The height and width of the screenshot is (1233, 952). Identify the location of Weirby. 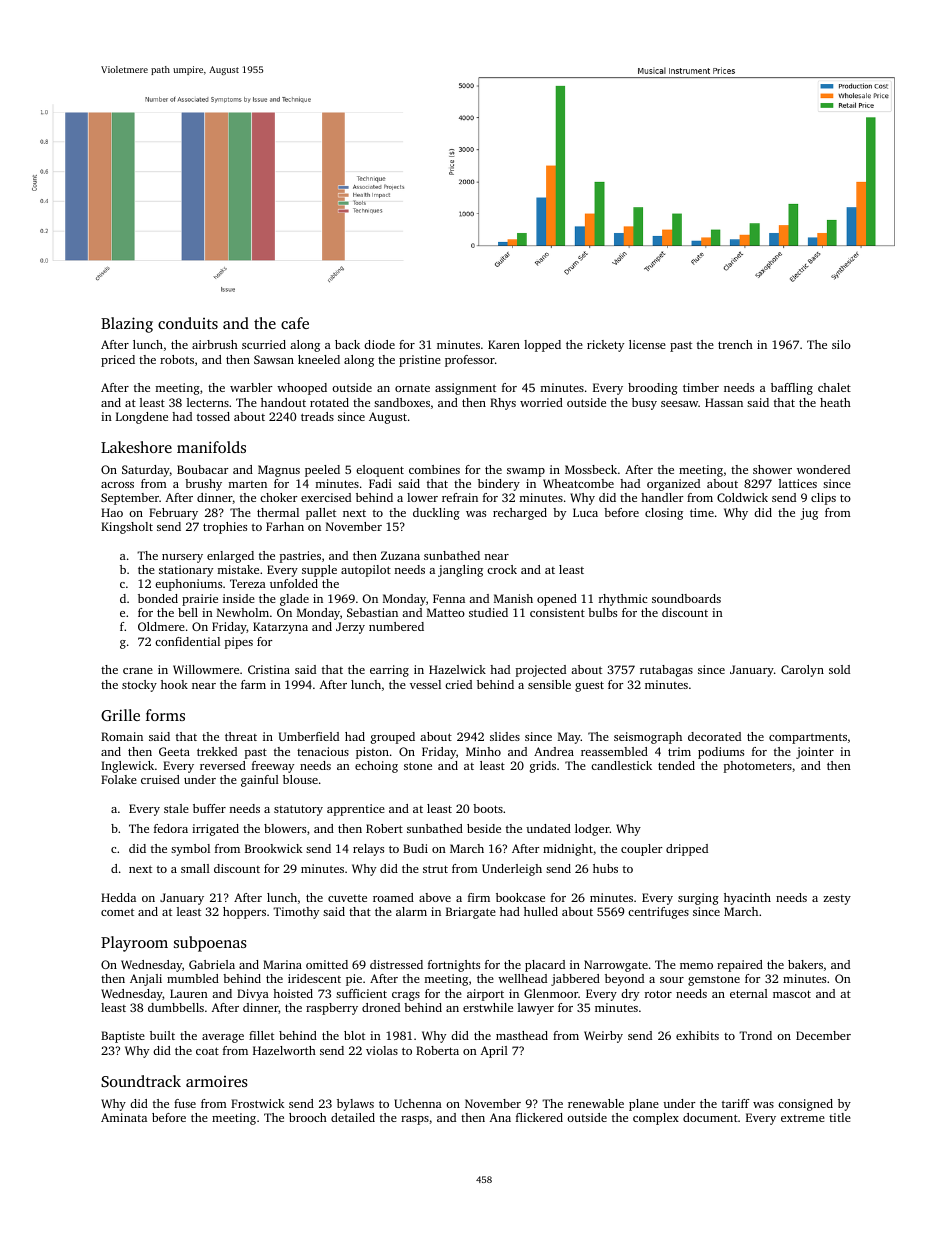
(603, 1037).
